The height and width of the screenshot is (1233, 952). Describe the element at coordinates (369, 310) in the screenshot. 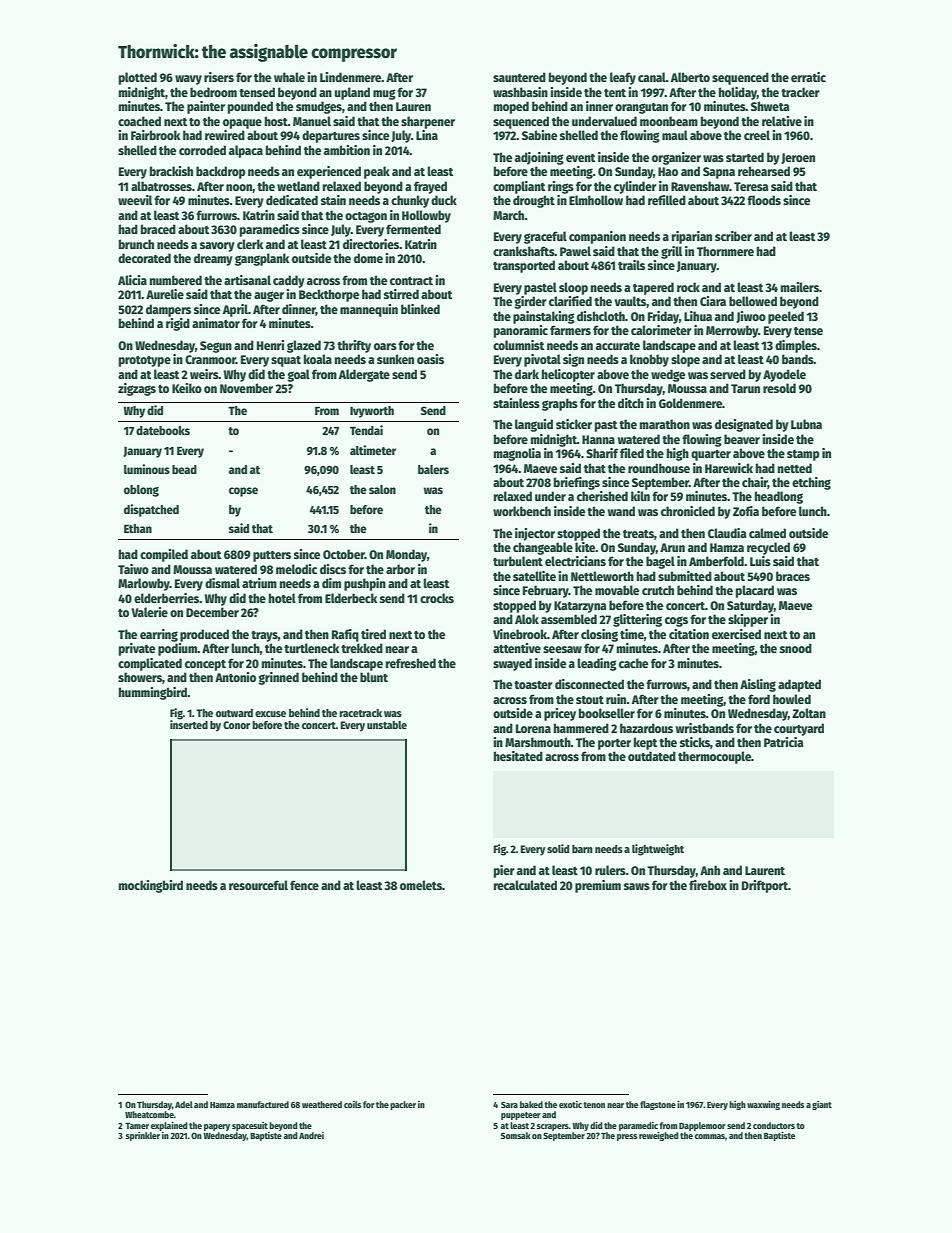

I see `mannequin` at that location.
